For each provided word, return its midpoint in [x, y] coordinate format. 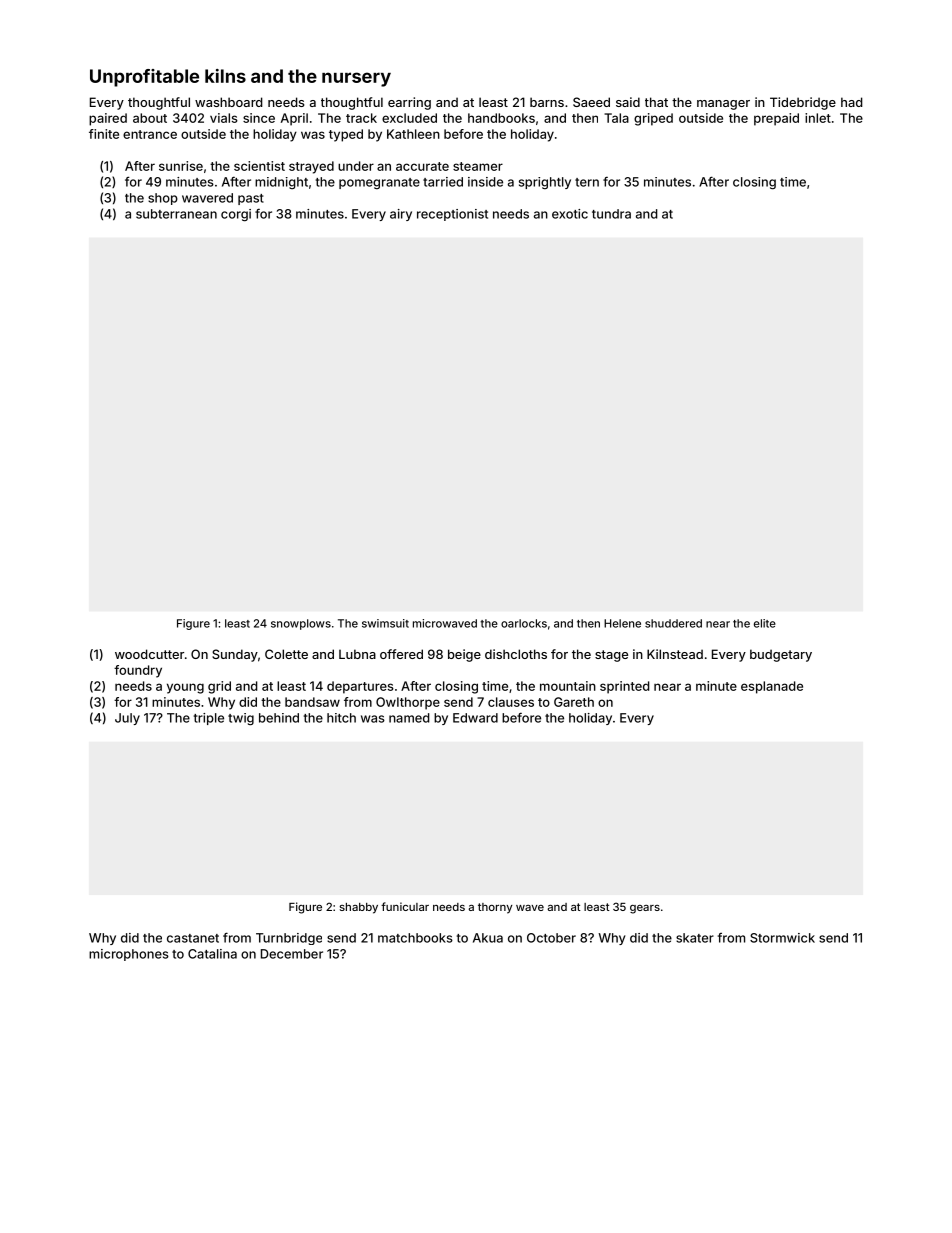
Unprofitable [144, 78]
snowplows [301, 624]
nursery [356, 79]
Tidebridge [803, 103]
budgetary [781, 655]
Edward [475, 718]
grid [219, 687]
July [127, 719]
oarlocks [524, 623]
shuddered [673, 623]
